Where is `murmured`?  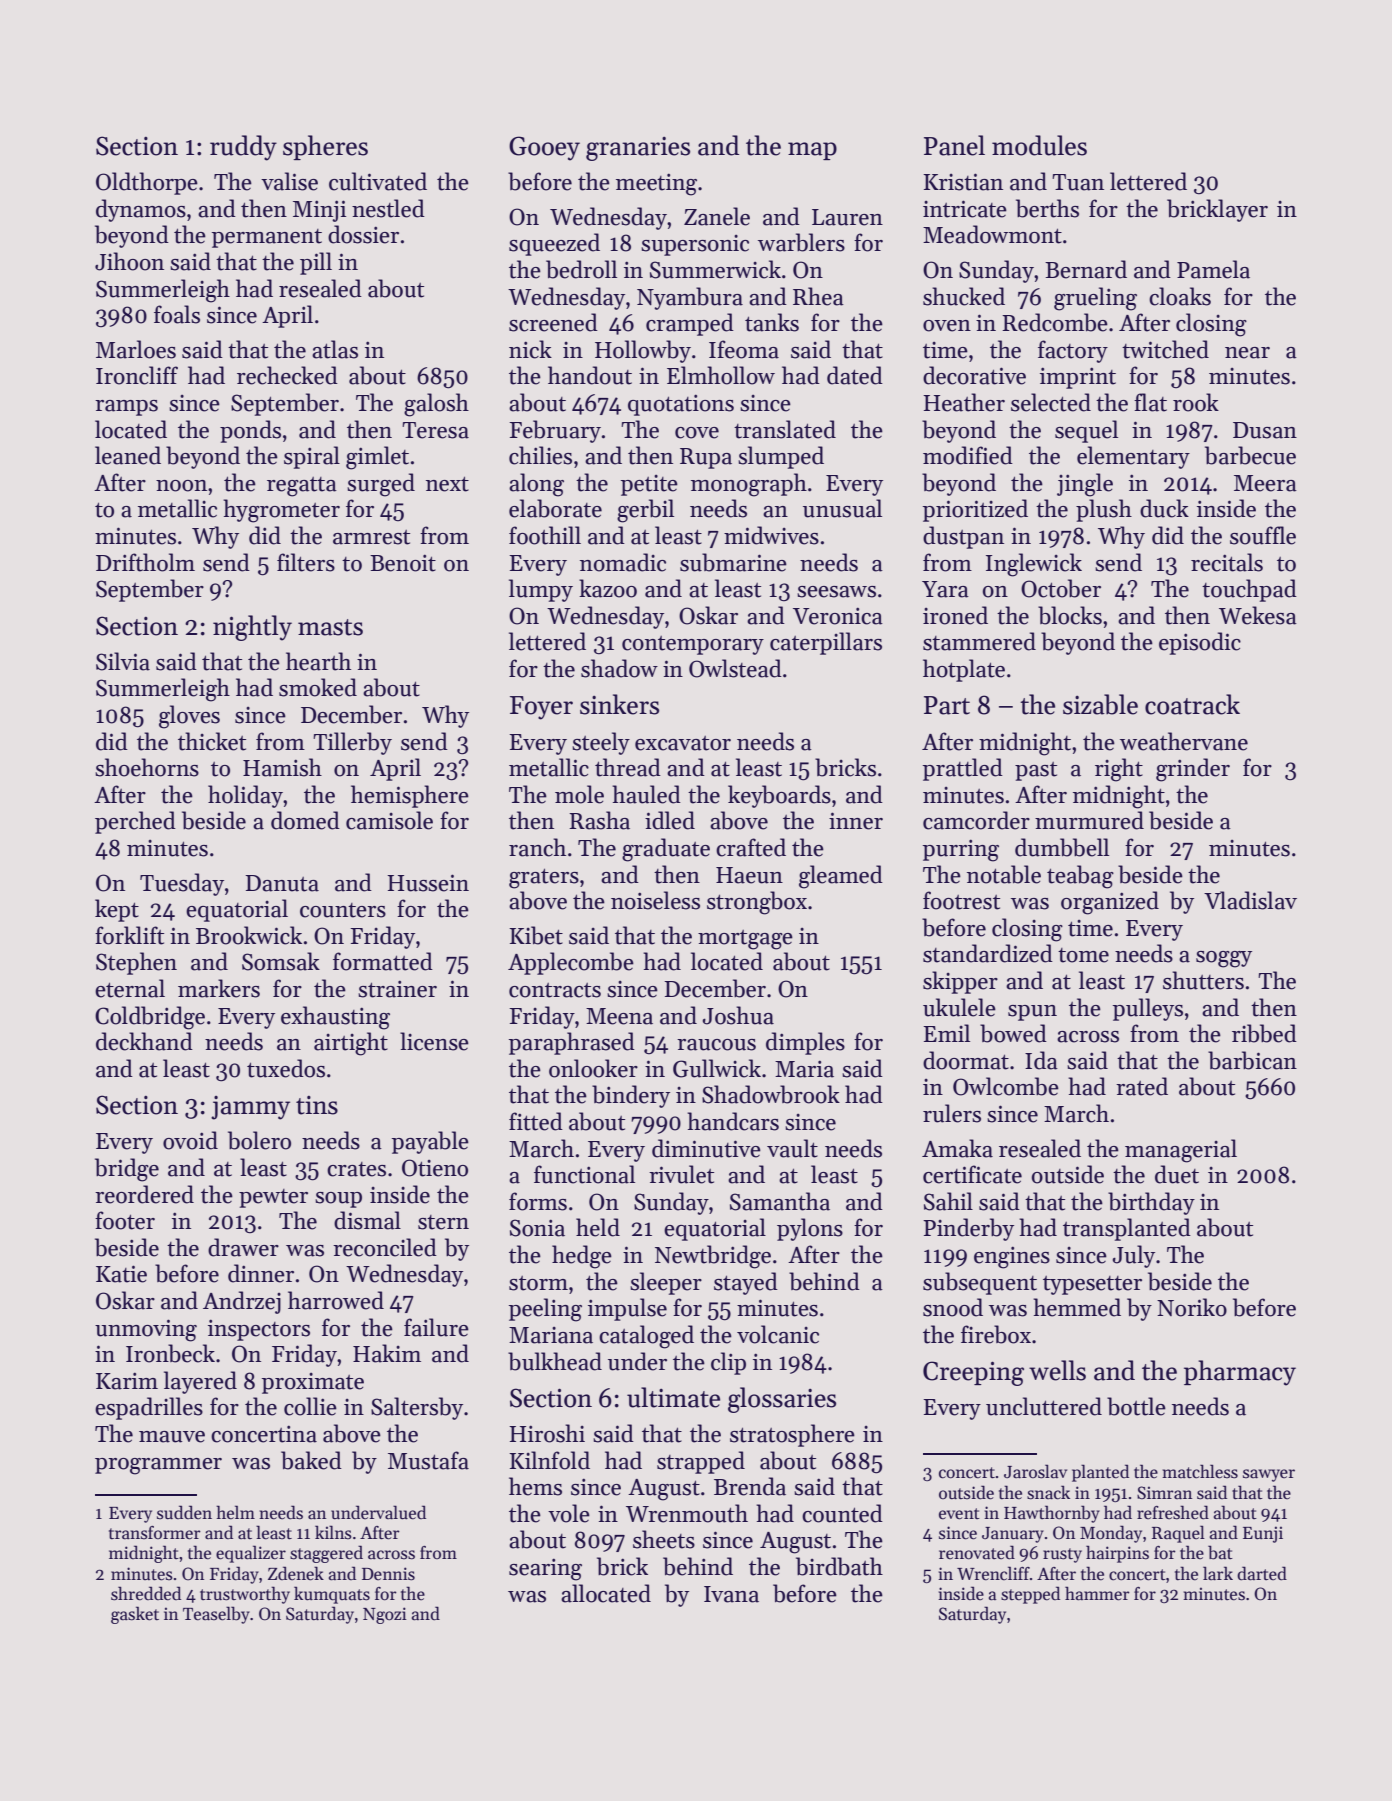
murmured is located at coordinates (1089, 820).
